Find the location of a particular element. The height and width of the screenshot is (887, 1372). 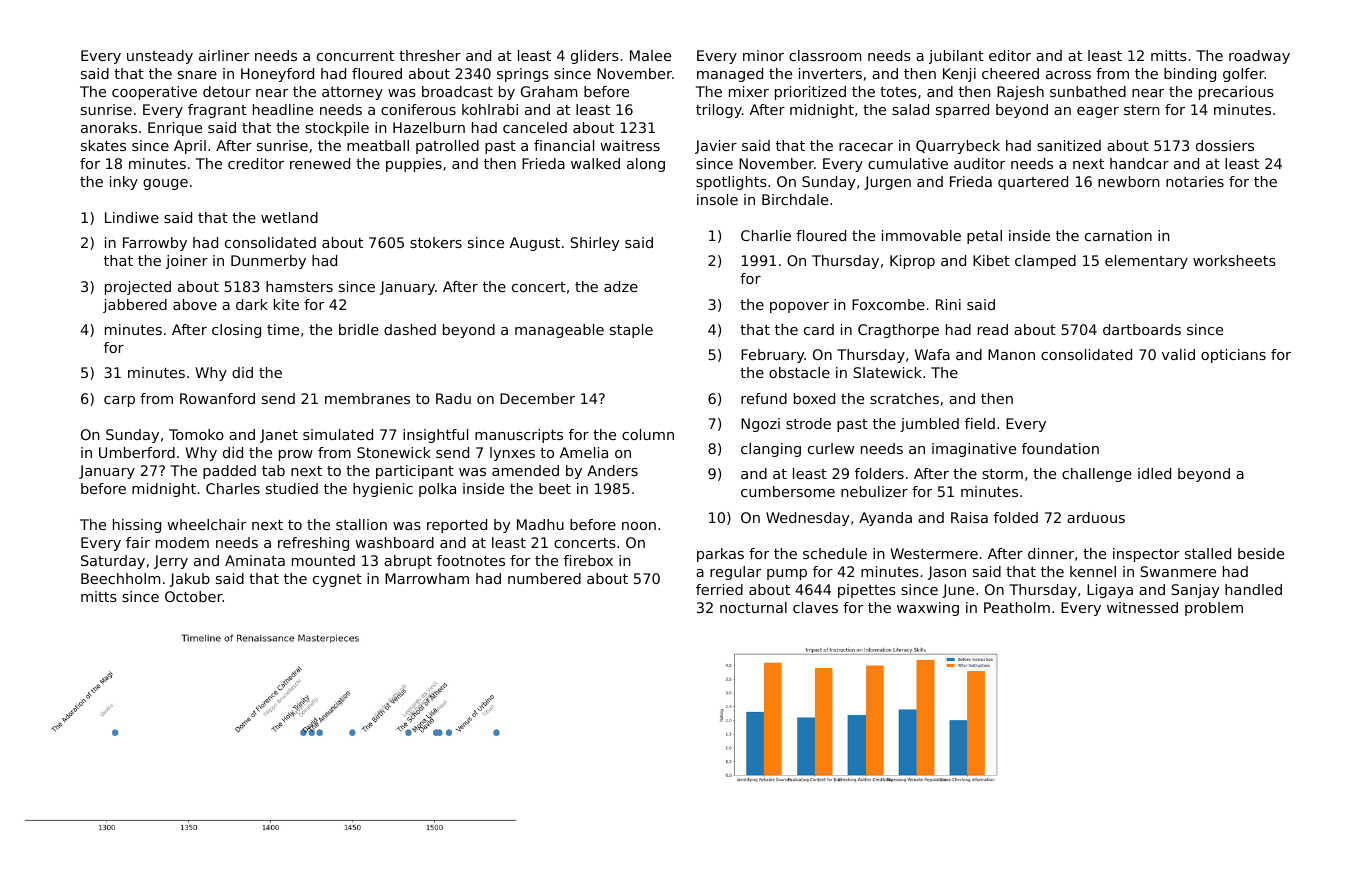

walked is located at coordinates (595, 163).
